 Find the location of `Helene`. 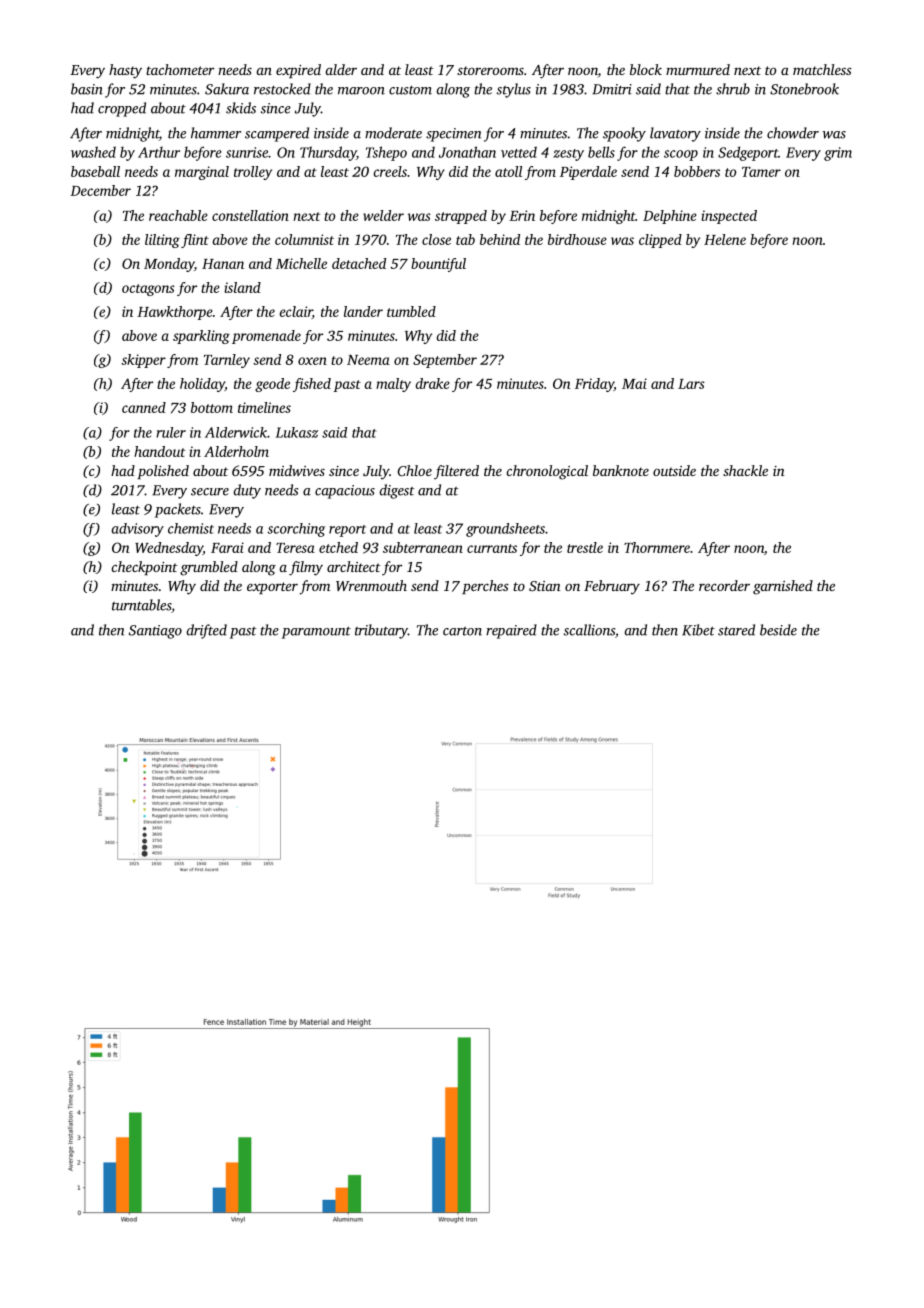

Helene is located at coordinates (725, 239).
